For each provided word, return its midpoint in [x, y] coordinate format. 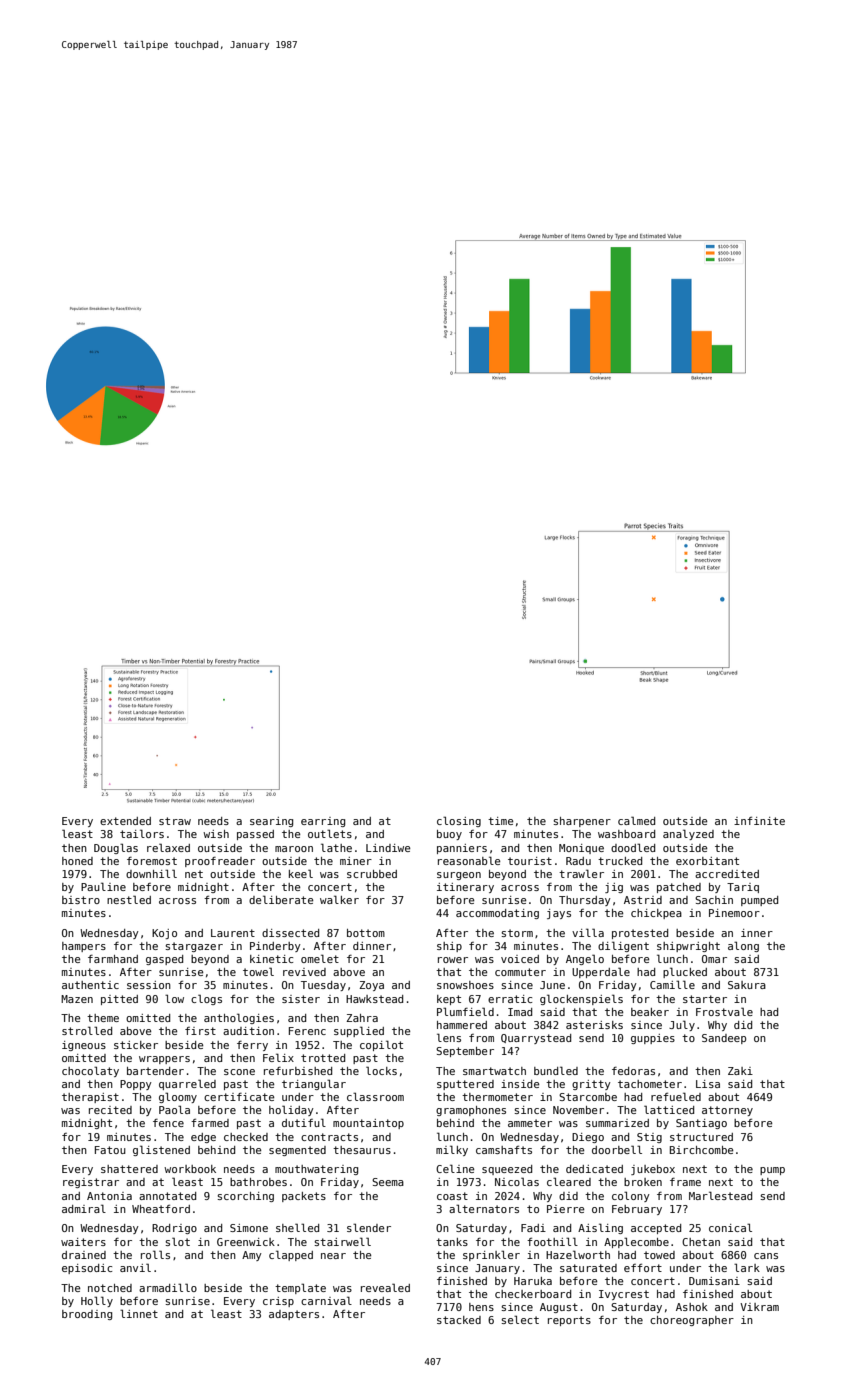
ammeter [530, 1123]
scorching [245, 1197]
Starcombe [588, 1097]
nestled [129, 899]
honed [77, 861]
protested [640, 934]
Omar [714, 959]
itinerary [465, 888]
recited [110, 1110]
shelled [297, 1227]
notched [110, 1288]
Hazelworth [578, 1254]
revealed [385, 1287]
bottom [366, 933]
